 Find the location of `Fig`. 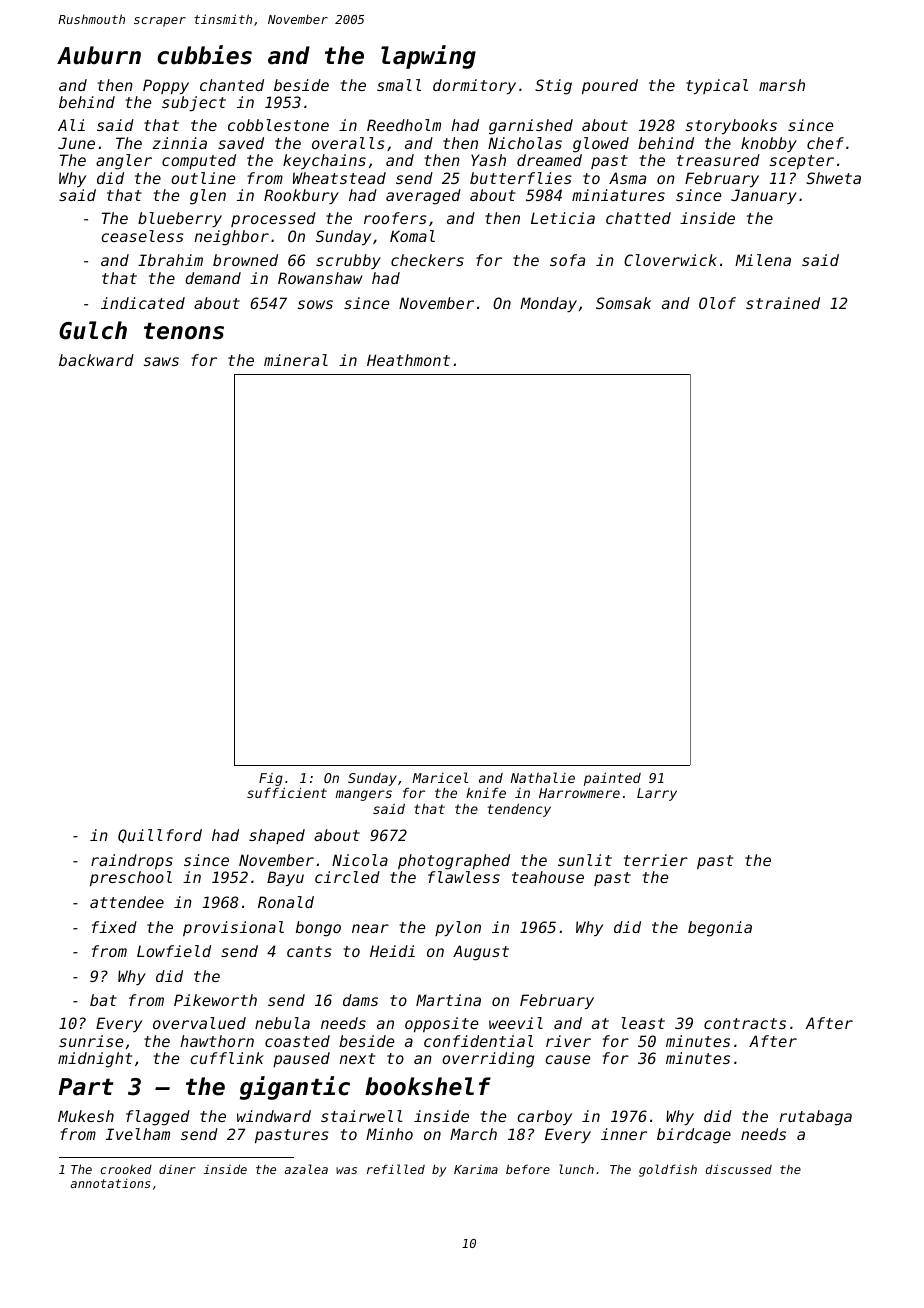

Fig is located at coordinates (271, 779).
